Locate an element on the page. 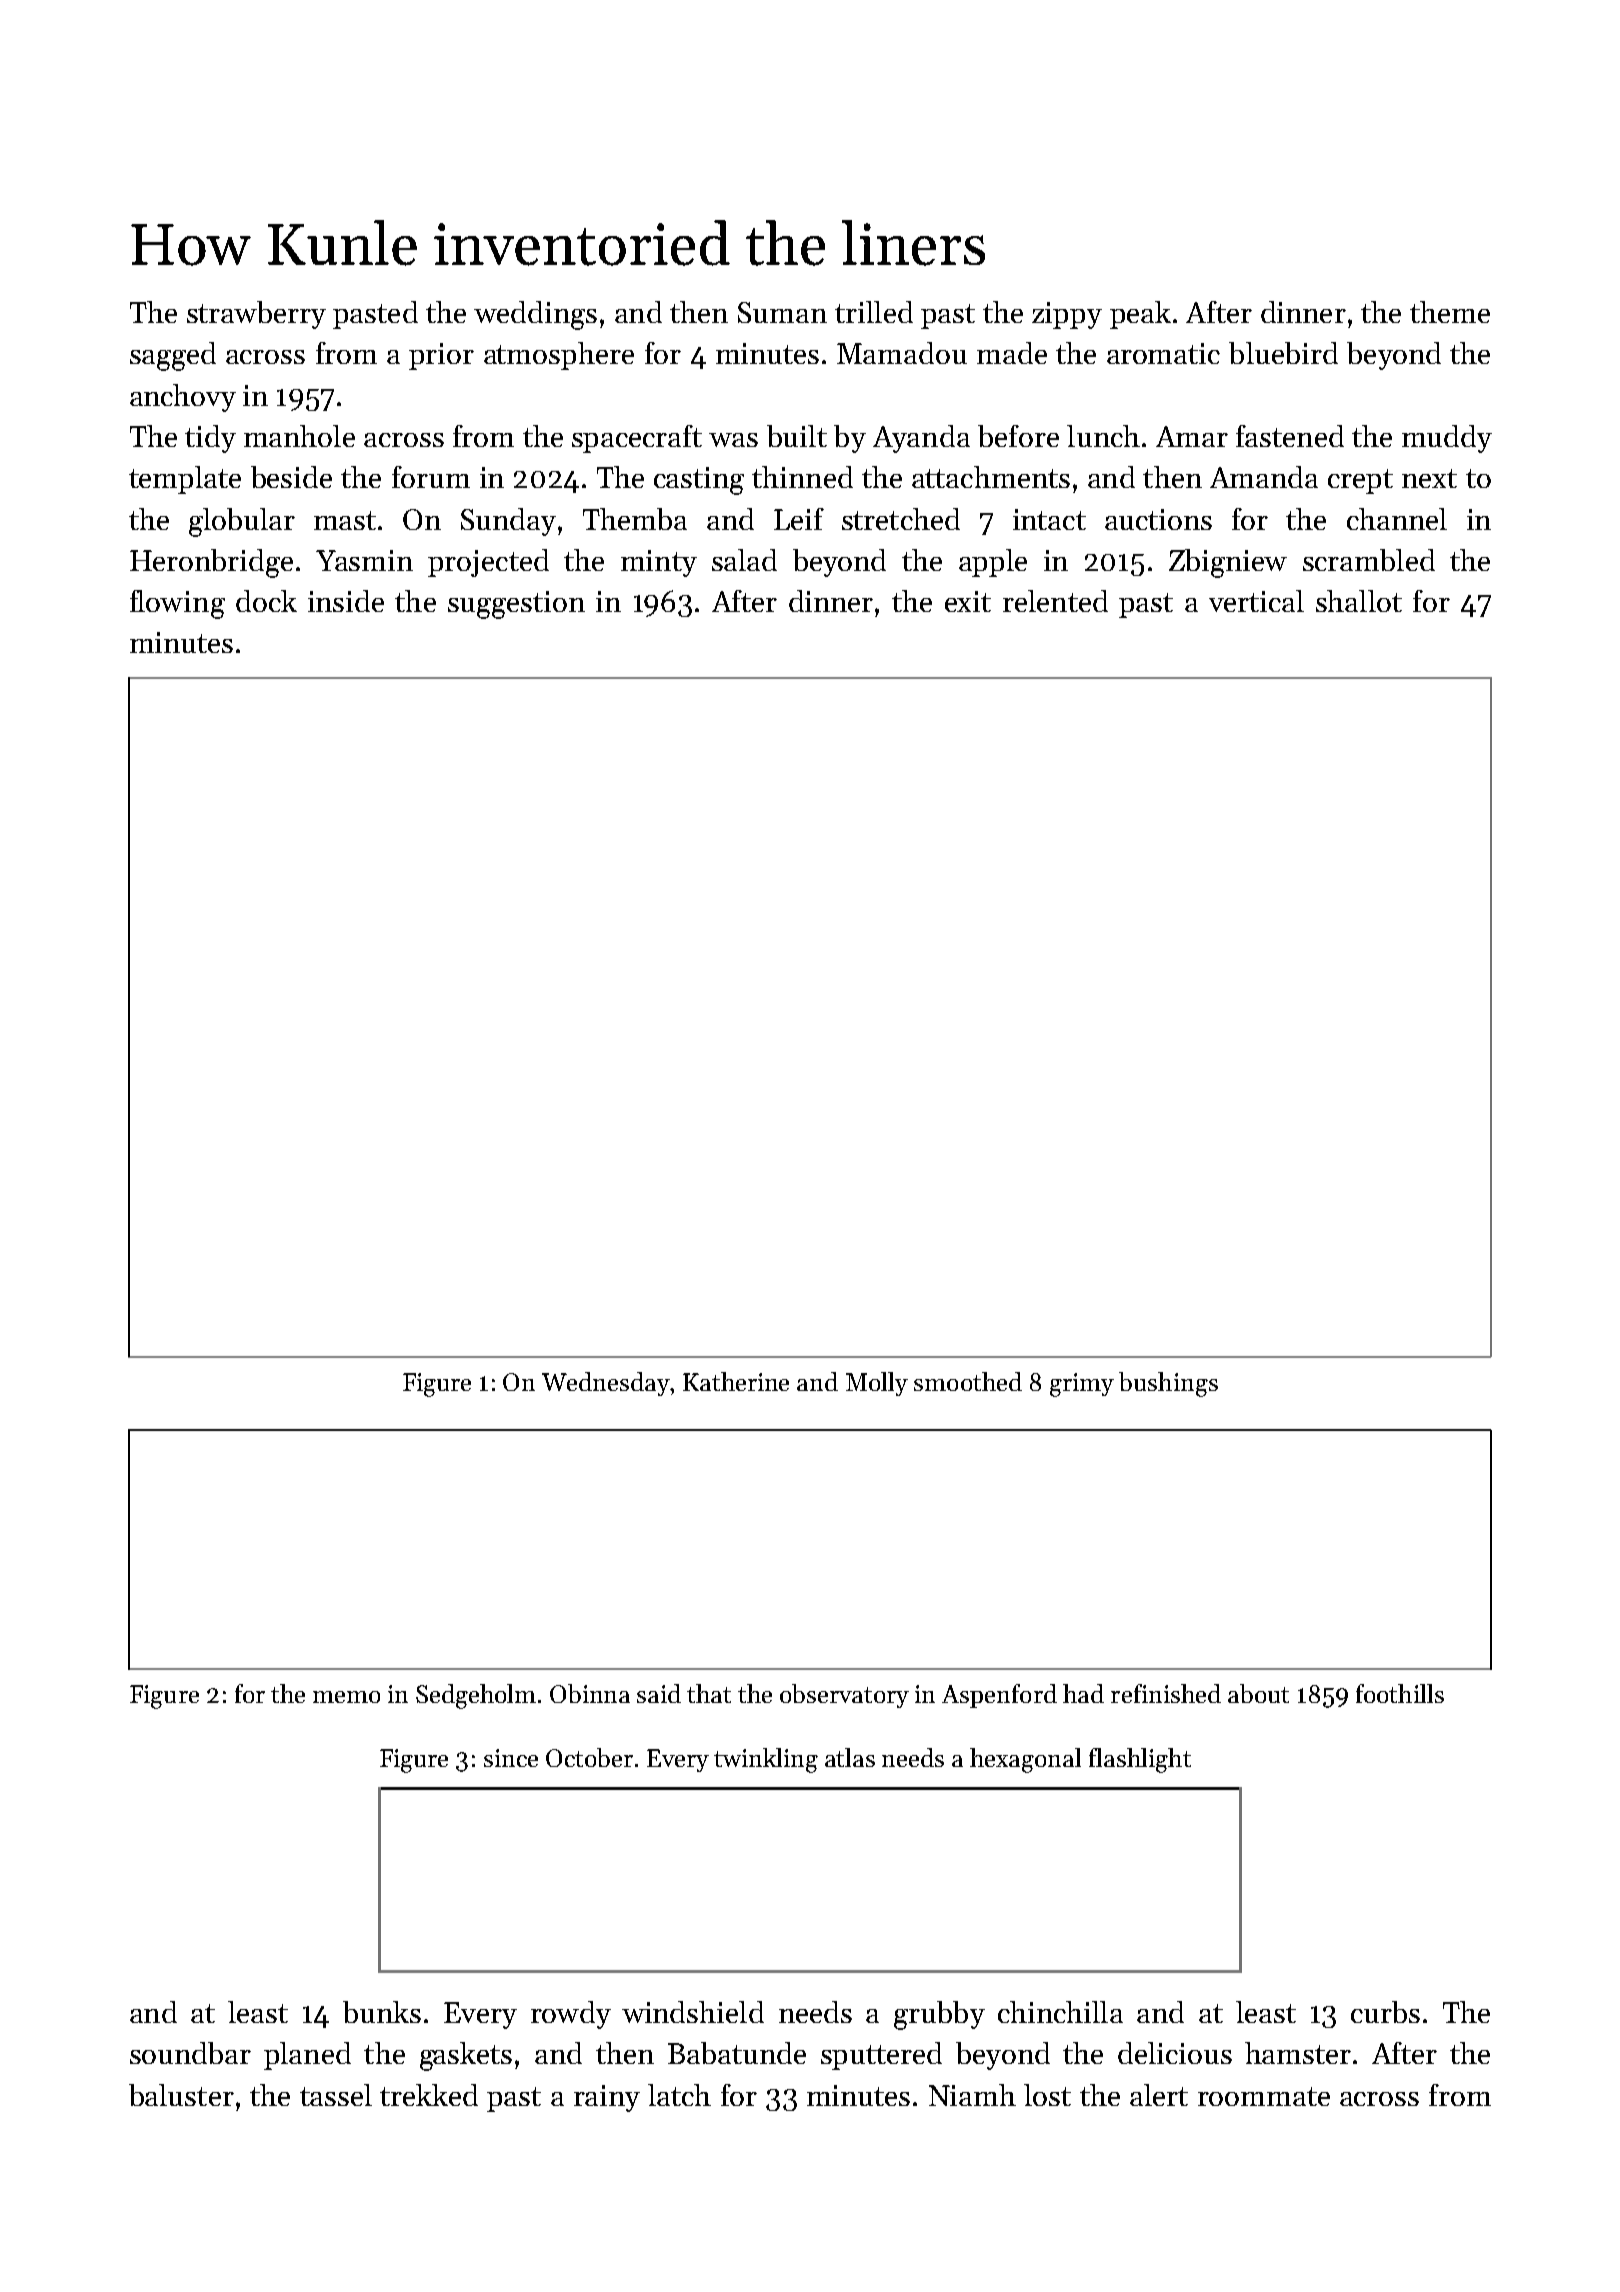 Image resolution: width=1620 pixels, height=2292 pixels. rainy is located at coordinates (607, 2098).
